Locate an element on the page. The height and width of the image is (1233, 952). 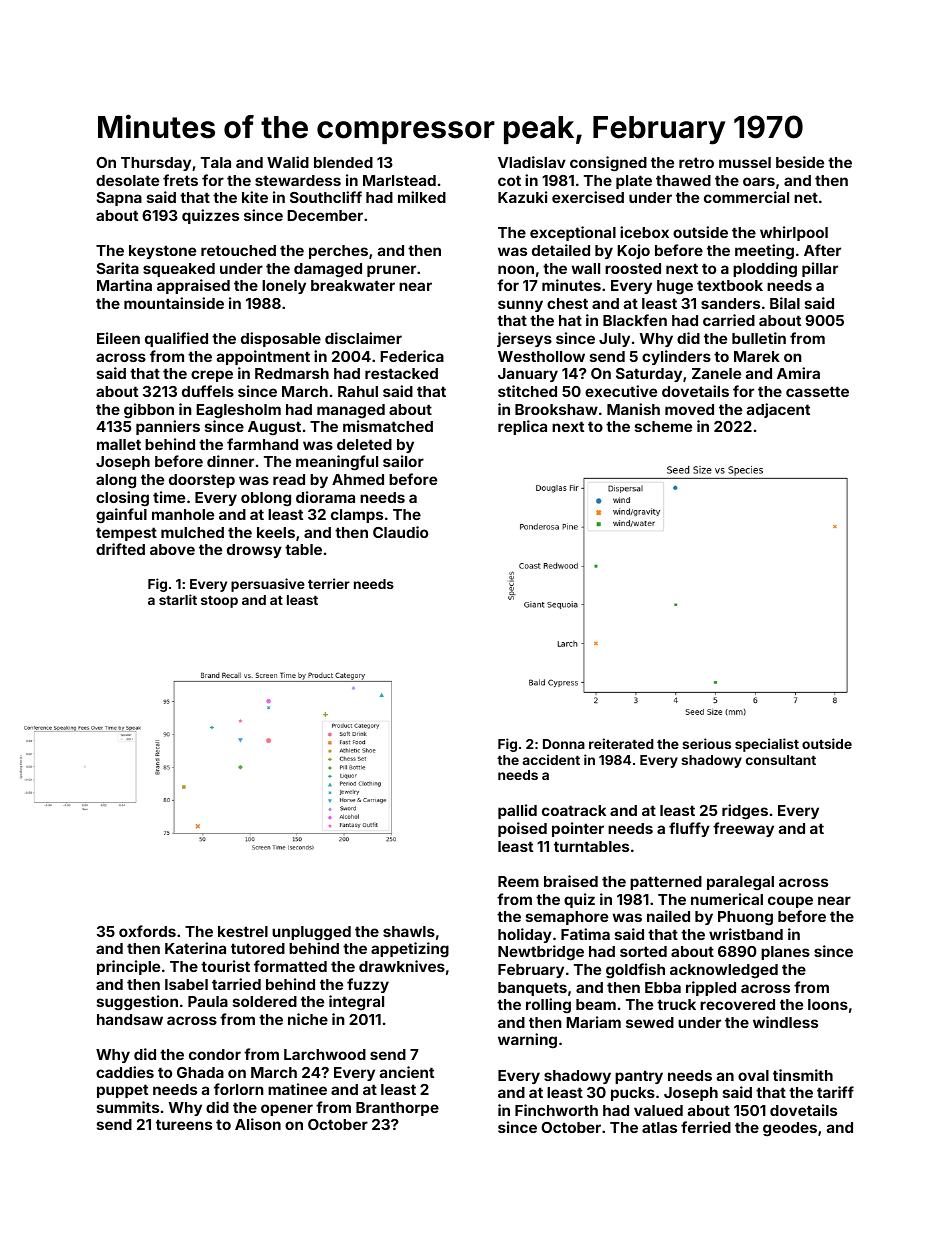
adjacent is located at coordinates (778, 410).
